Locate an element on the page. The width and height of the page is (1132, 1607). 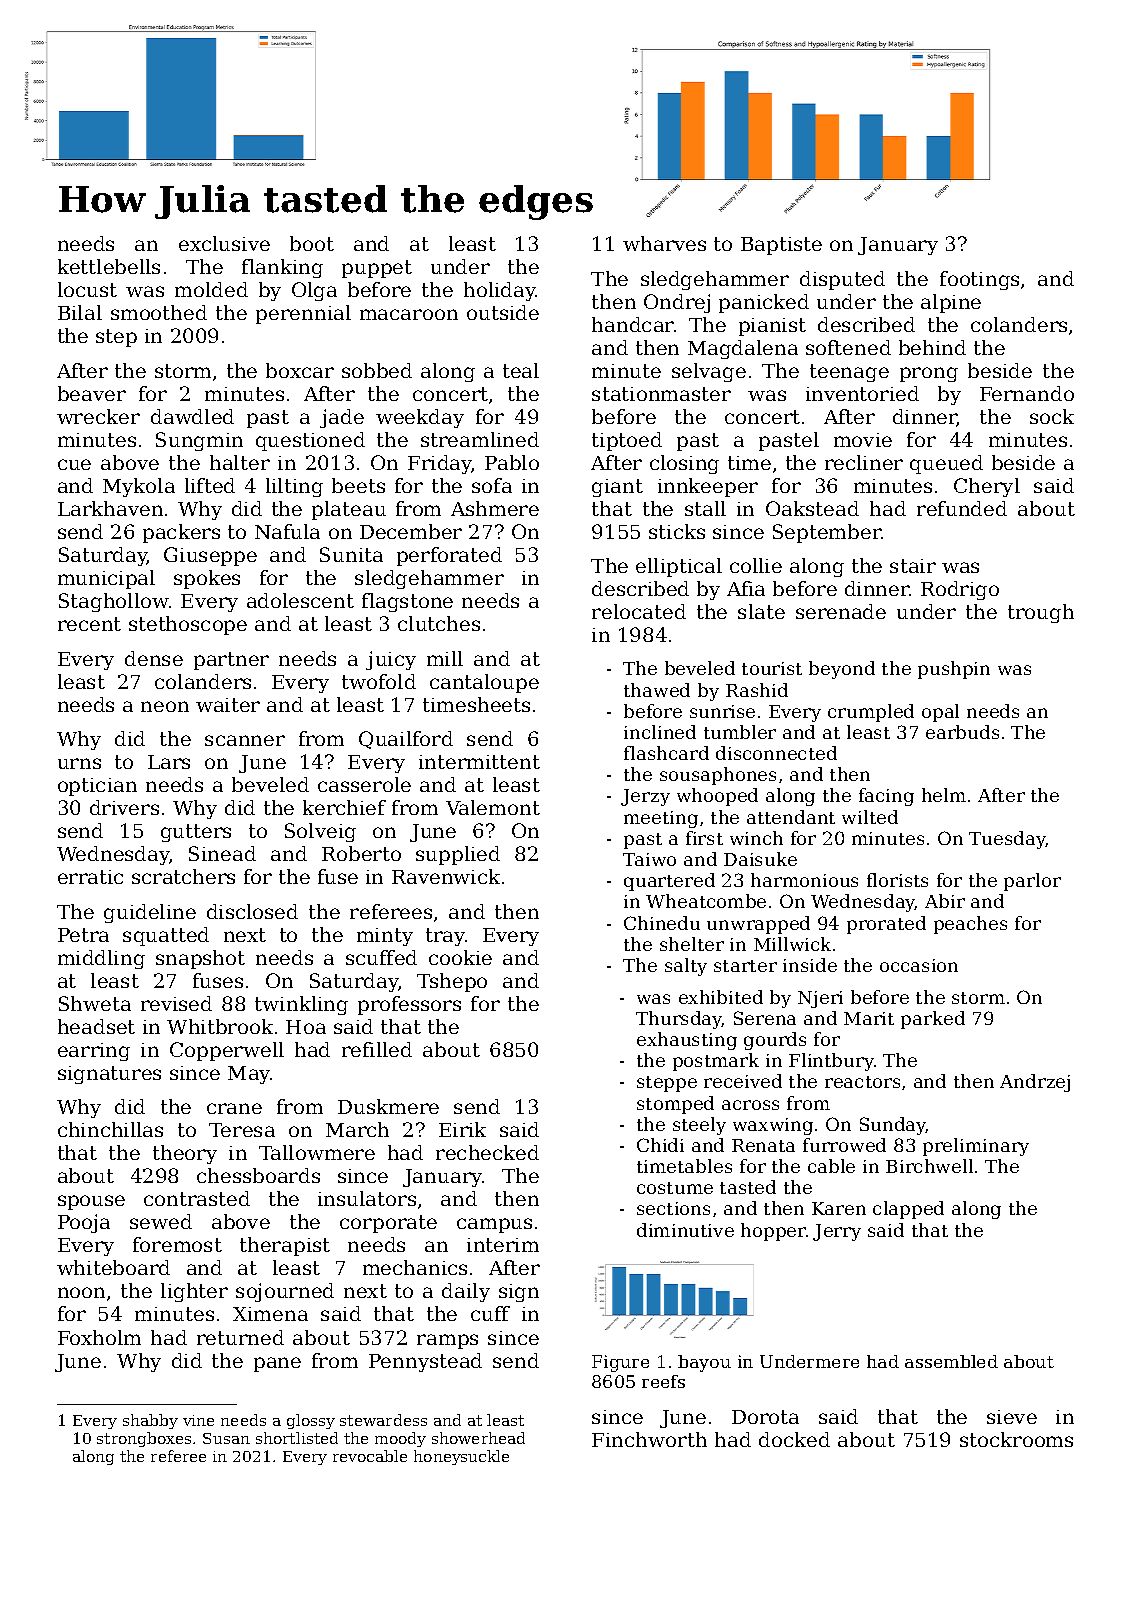
contrasted is located at coordinates (197, 1198).
